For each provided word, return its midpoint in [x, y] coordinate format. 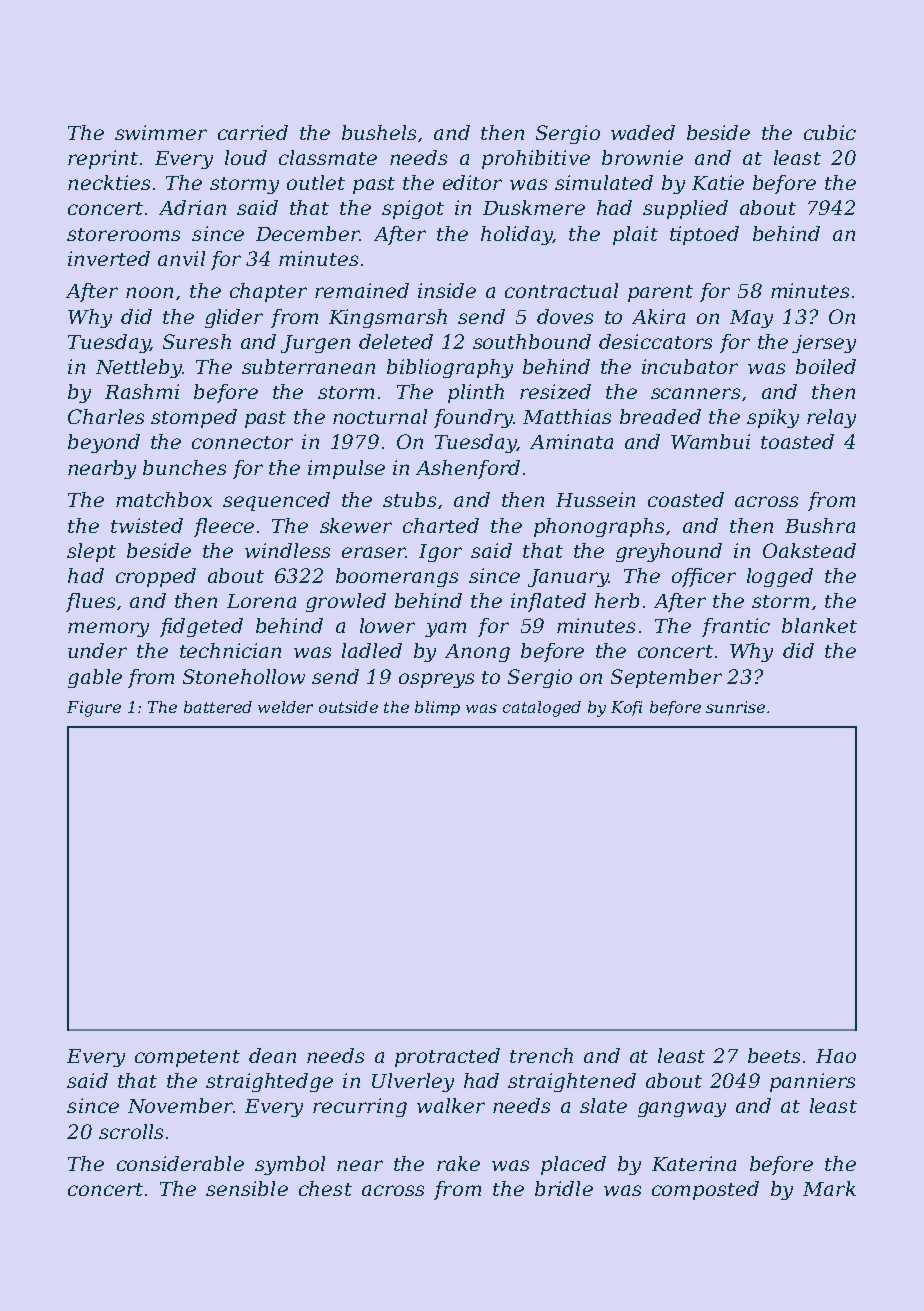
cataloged [542, 709]
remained [362, 290]
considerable [180, 1163]
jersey [824, 344]
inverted [109, 258]
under [97, 650]
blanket [819, 625]
